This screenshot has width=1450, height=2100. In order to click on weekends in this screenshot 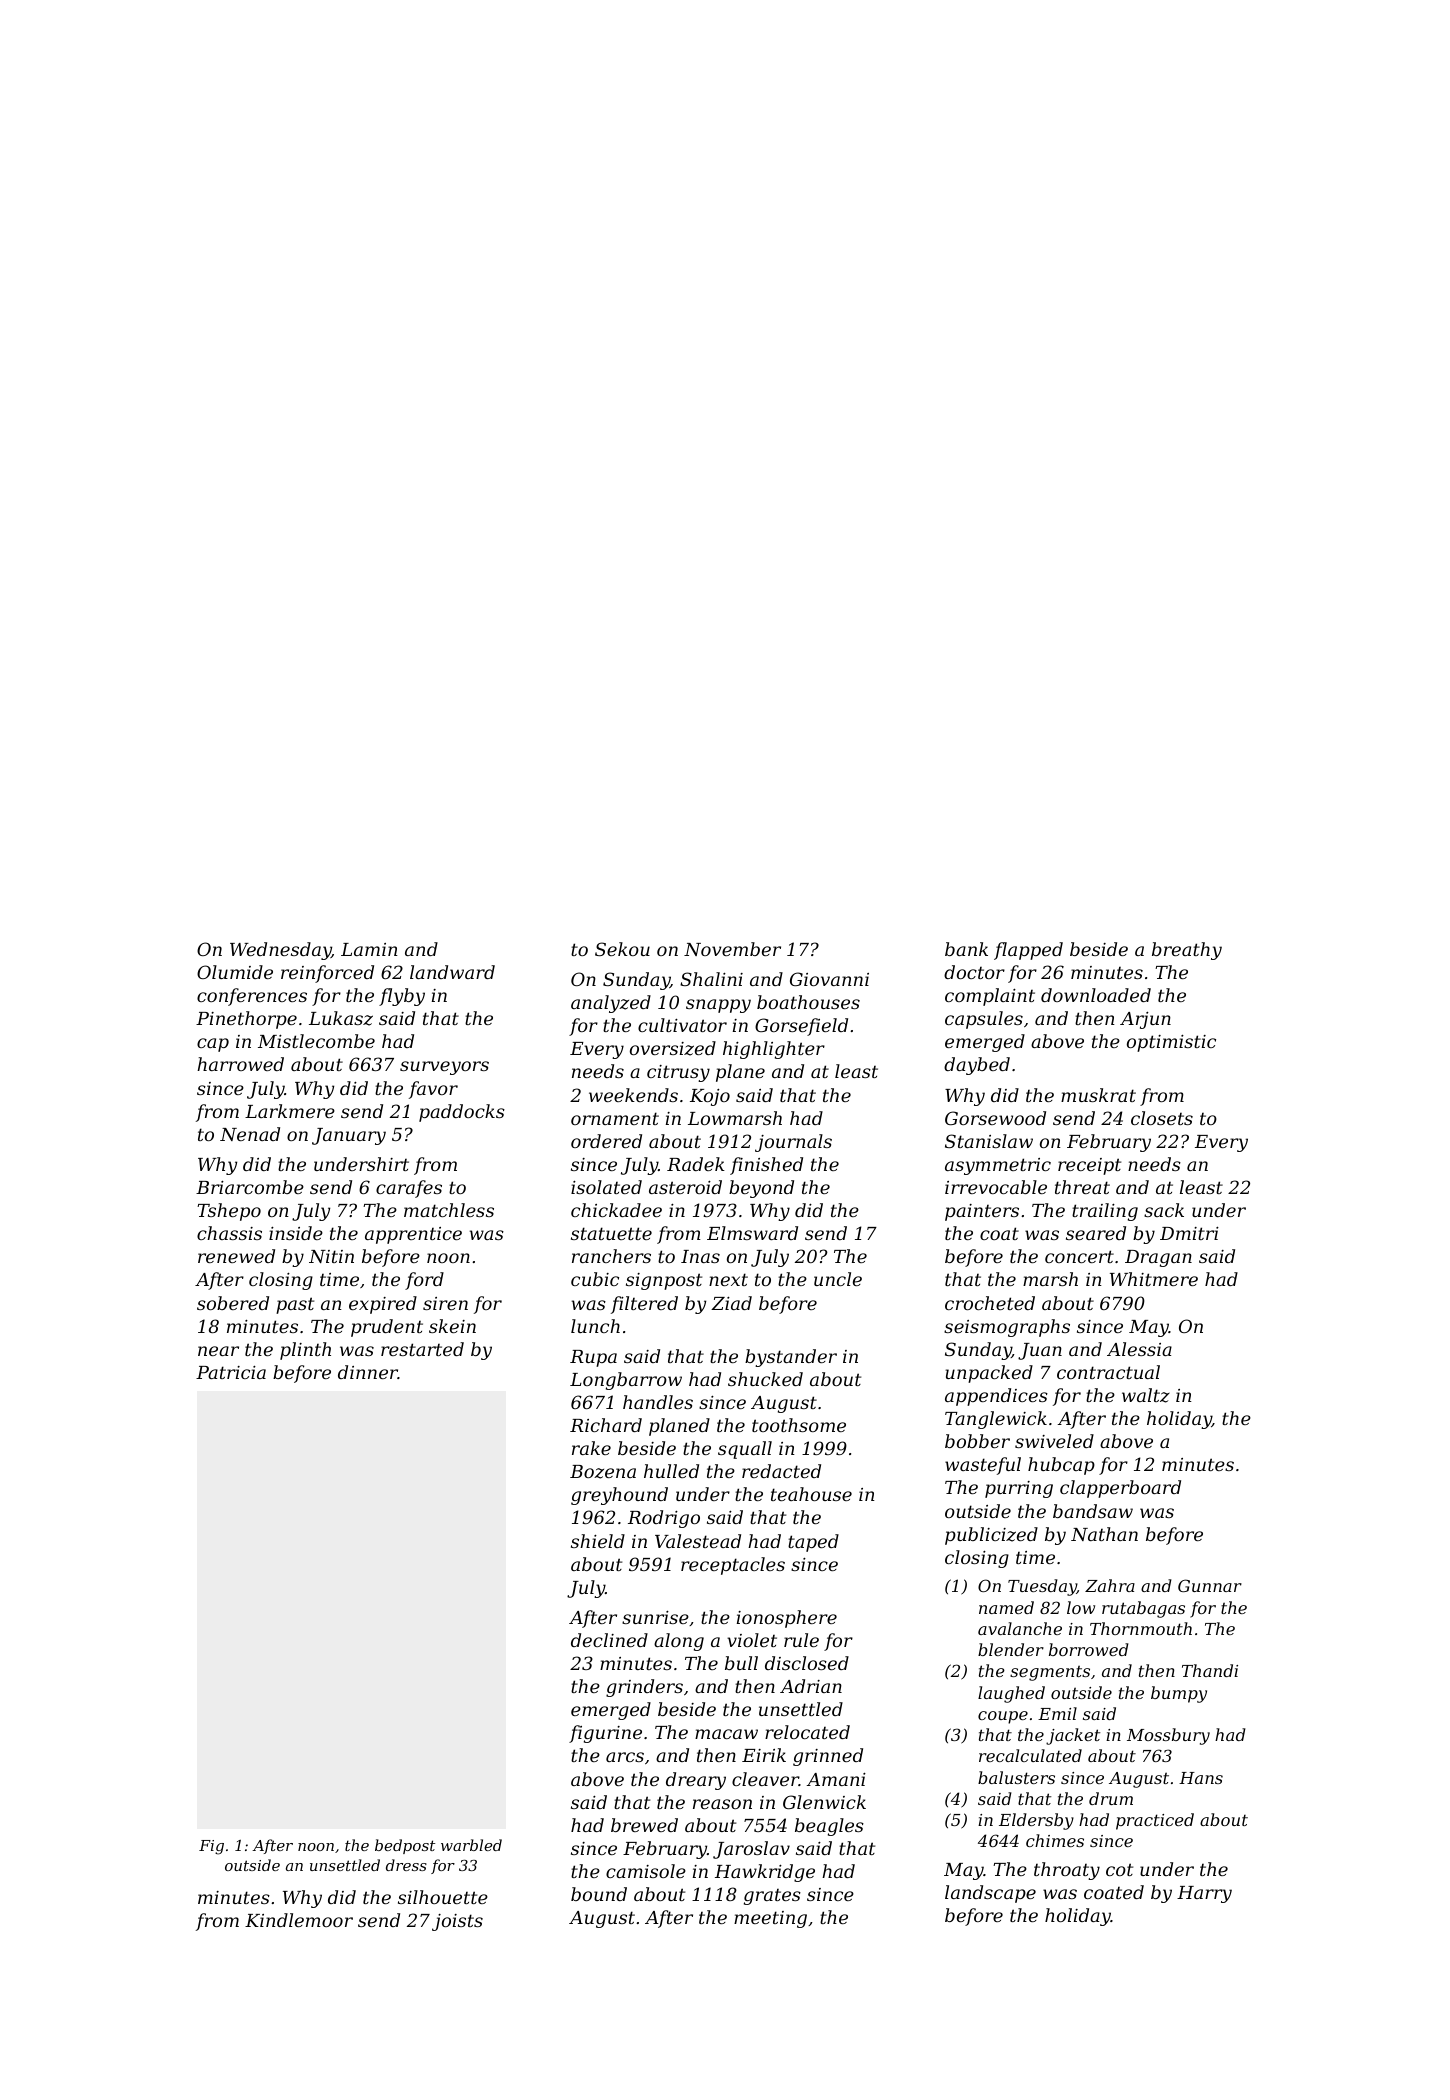, I will do `click(633, 1095)`.
